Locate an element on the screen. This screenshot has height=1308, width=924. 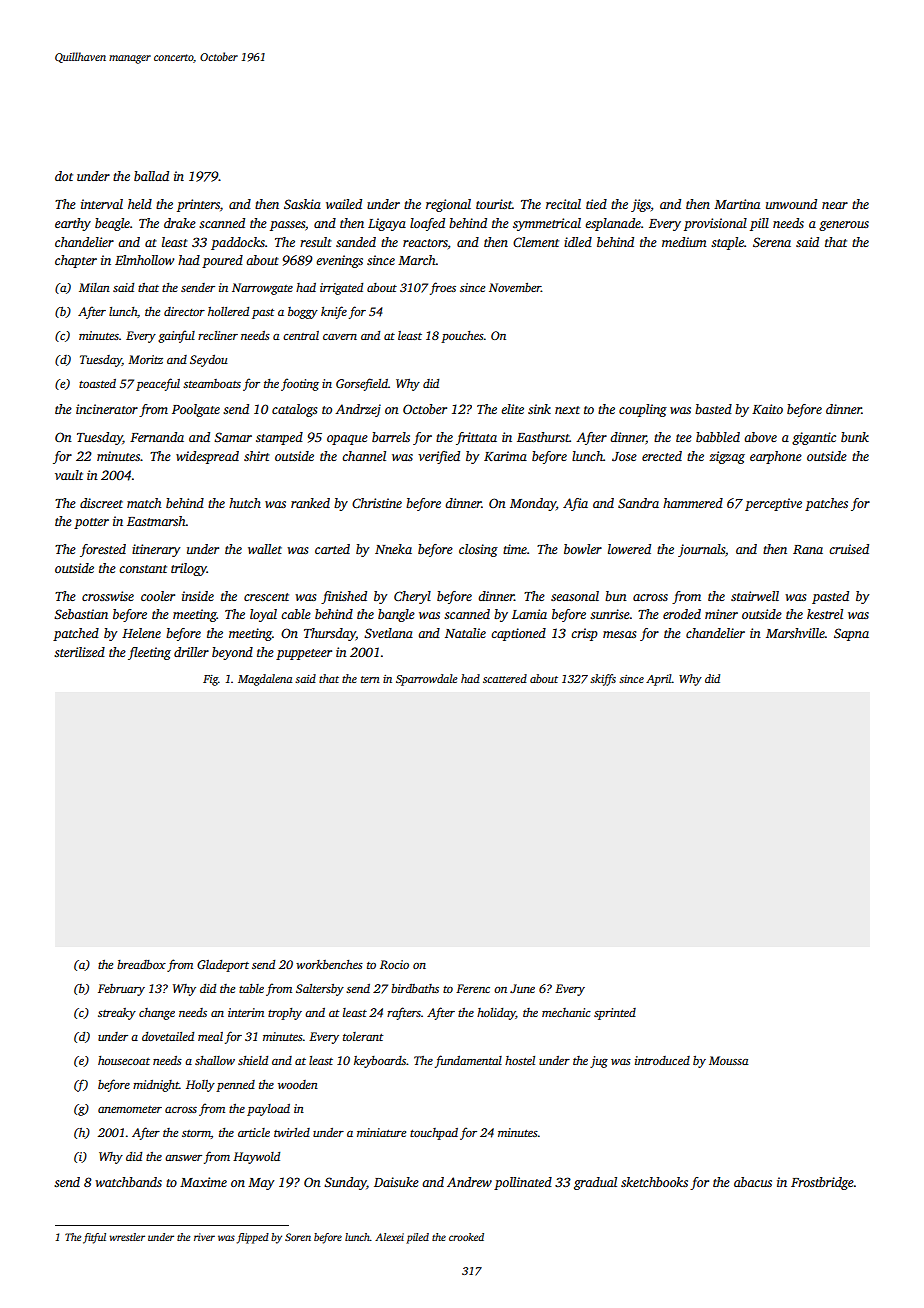
Kaito is located at coordinates (767, 409).
